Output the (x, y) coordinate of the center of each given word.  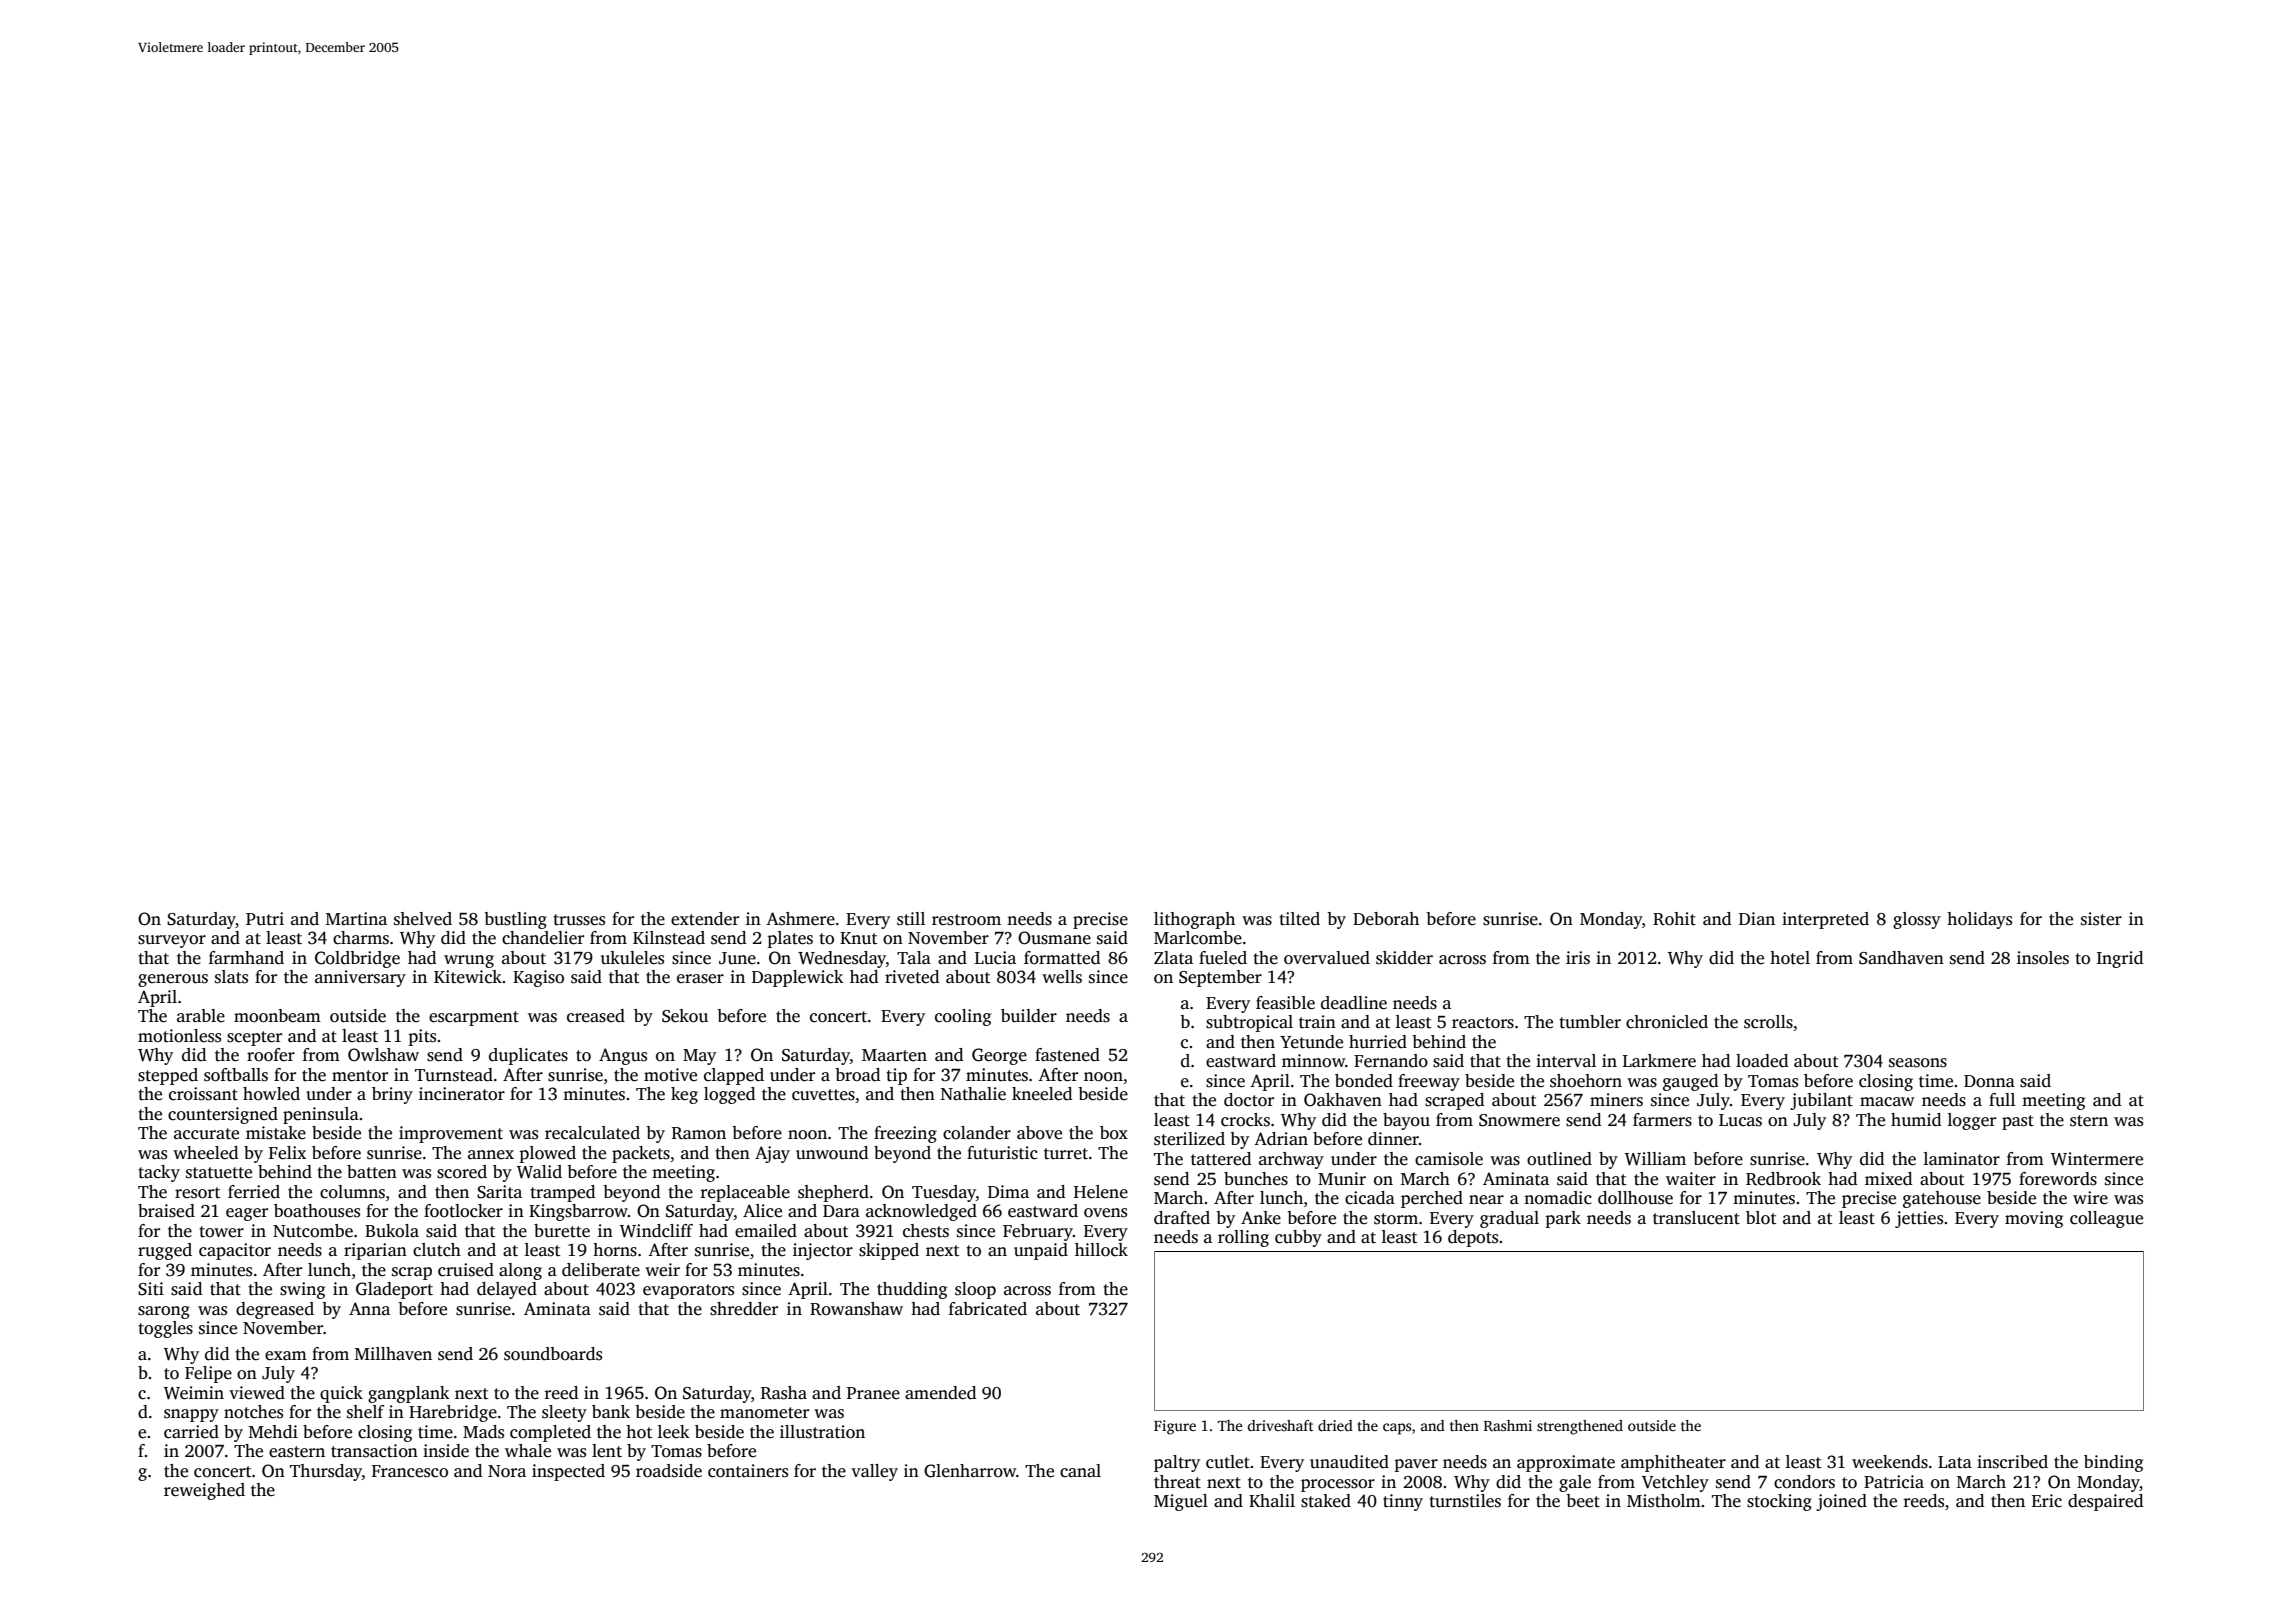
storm (1396, 1219)
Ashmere (800, 919)
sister (2101, 919)
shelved (423, 919)
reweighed (204, 1491)
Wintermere (2097, 1159)
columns (352, 1192)
